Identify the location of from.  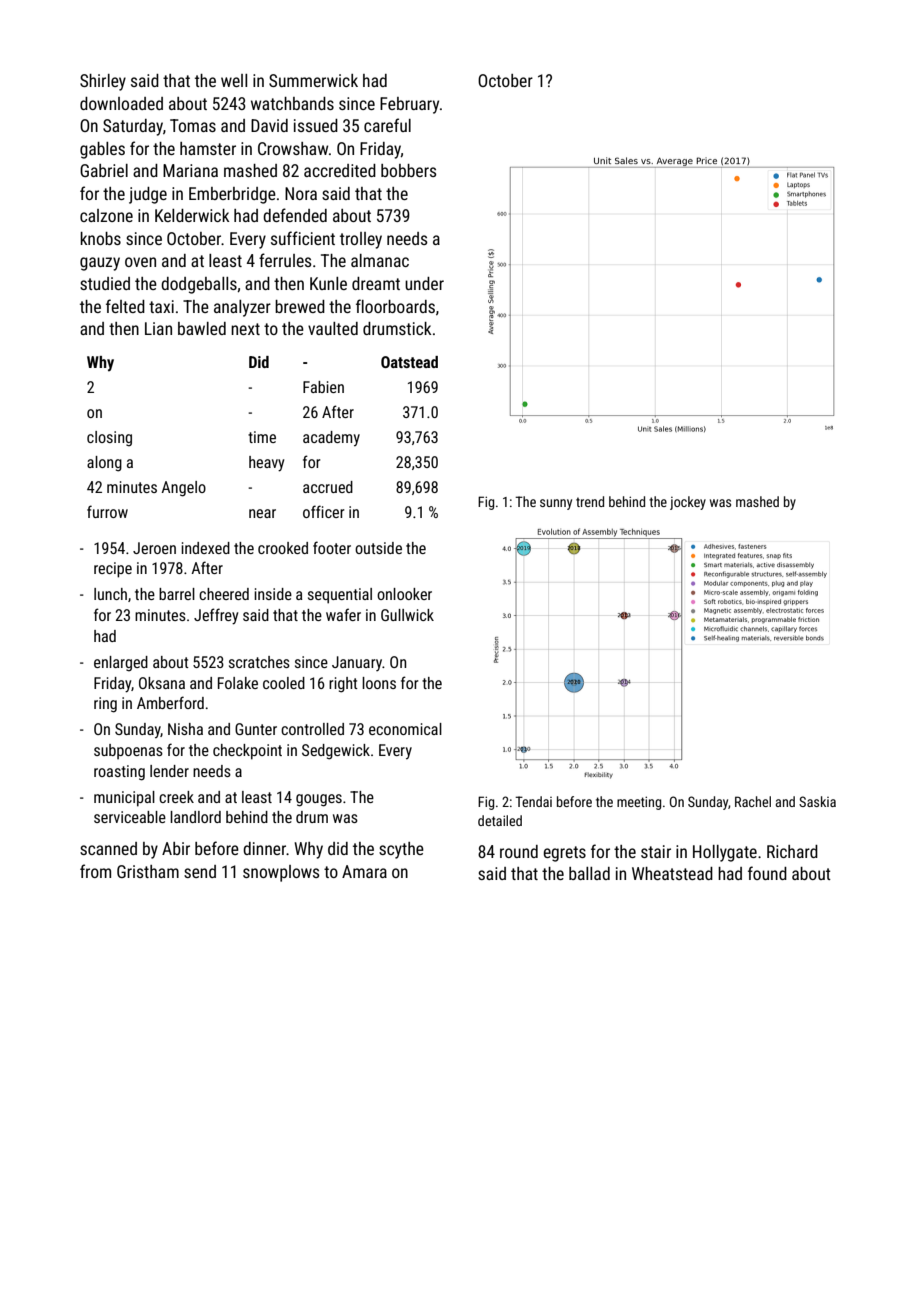
(95, 871).
